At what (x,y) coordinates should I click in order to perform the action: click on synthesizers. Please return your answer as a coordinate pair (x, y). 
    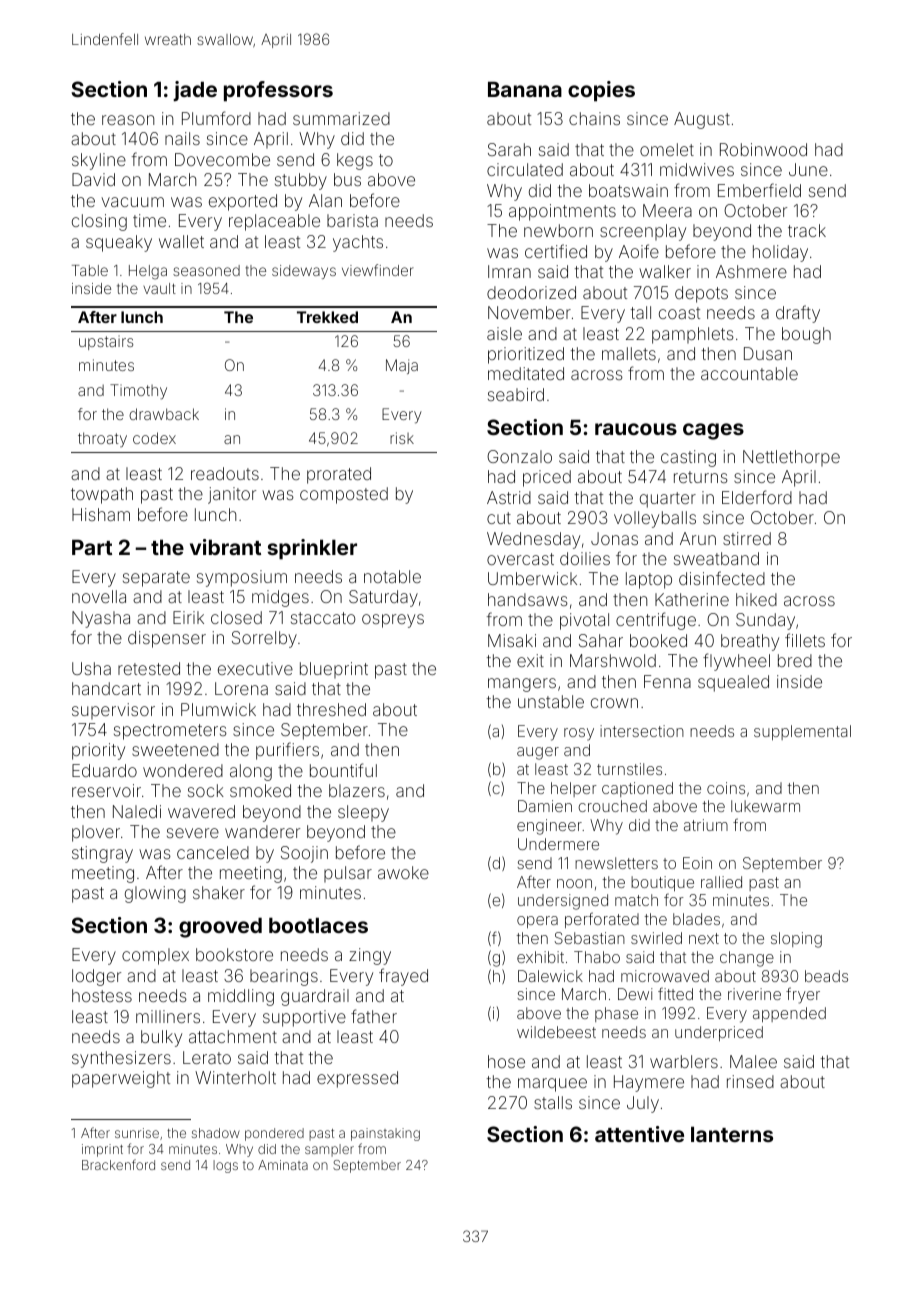
    Looking at the image, I should click on (121, 1059).
